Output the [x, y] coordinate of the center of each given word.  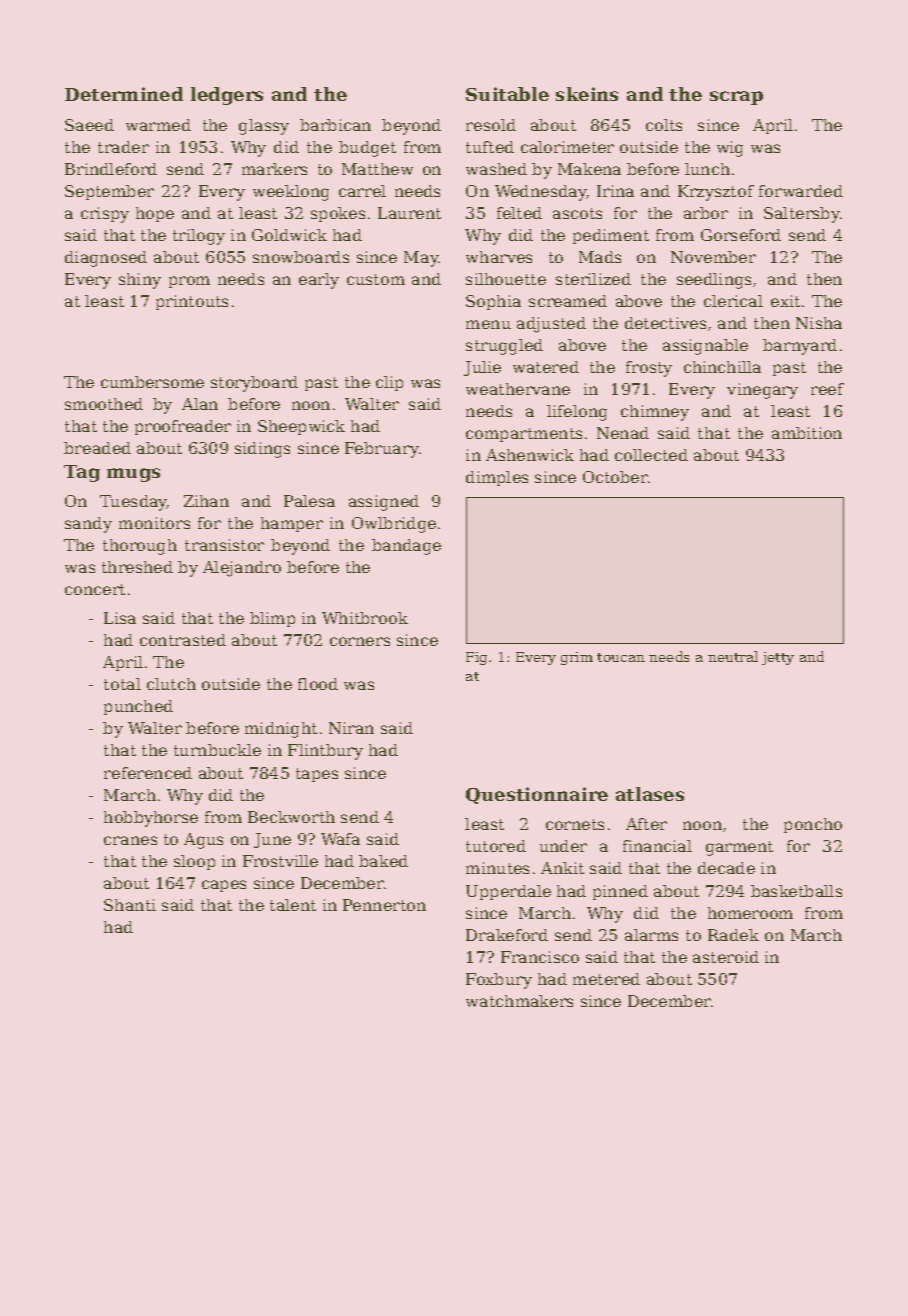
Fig [476, 658]
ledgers [227, 96]
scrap [736, 98]
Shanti [130, 905]
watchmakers [519, 1001]
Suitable [507, 94]
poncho [813, 825]
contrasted [183, 640]
